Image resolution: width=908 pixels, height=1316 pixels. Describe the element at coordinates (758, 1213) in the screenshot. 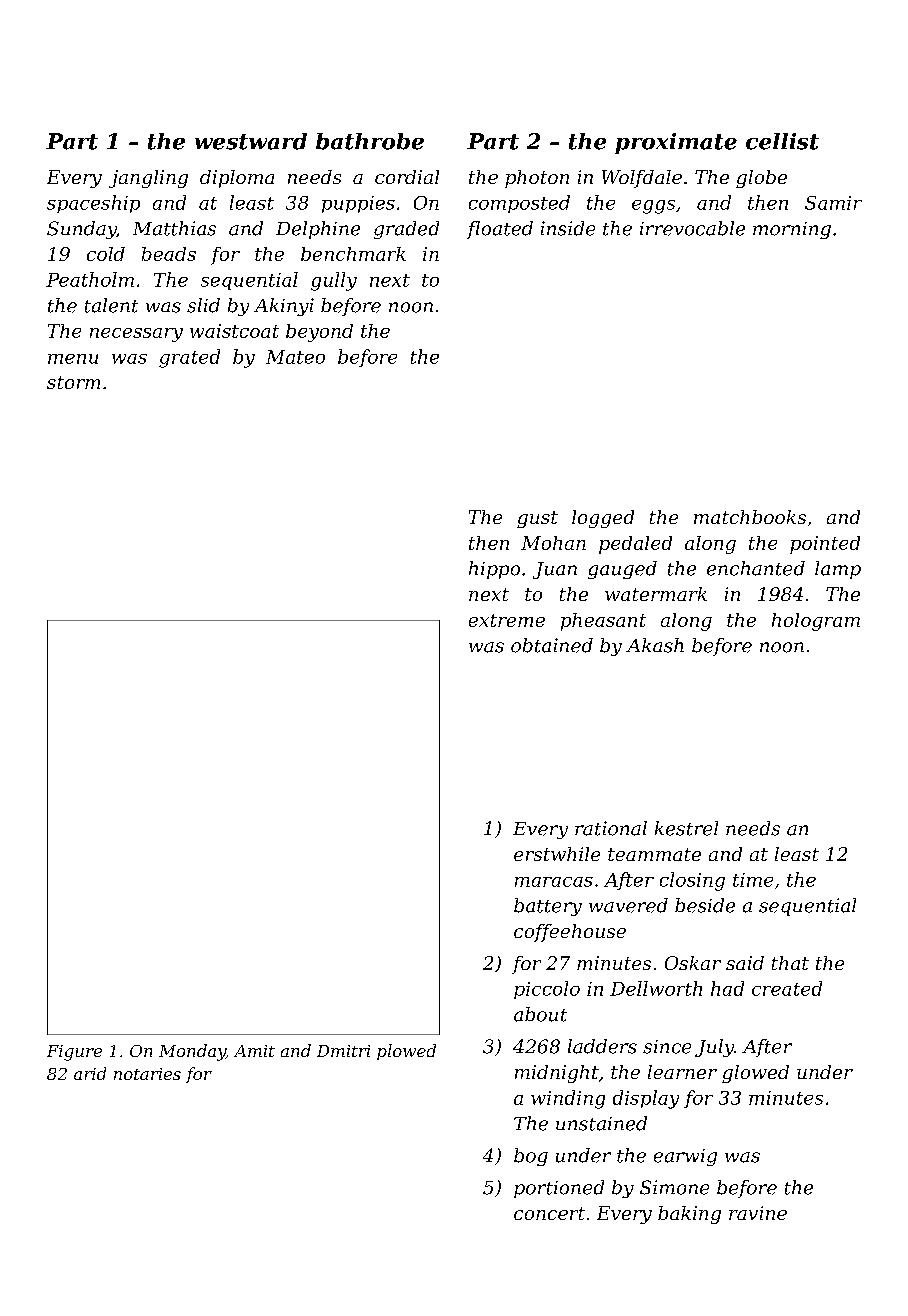

I see `ravine` at that location.
